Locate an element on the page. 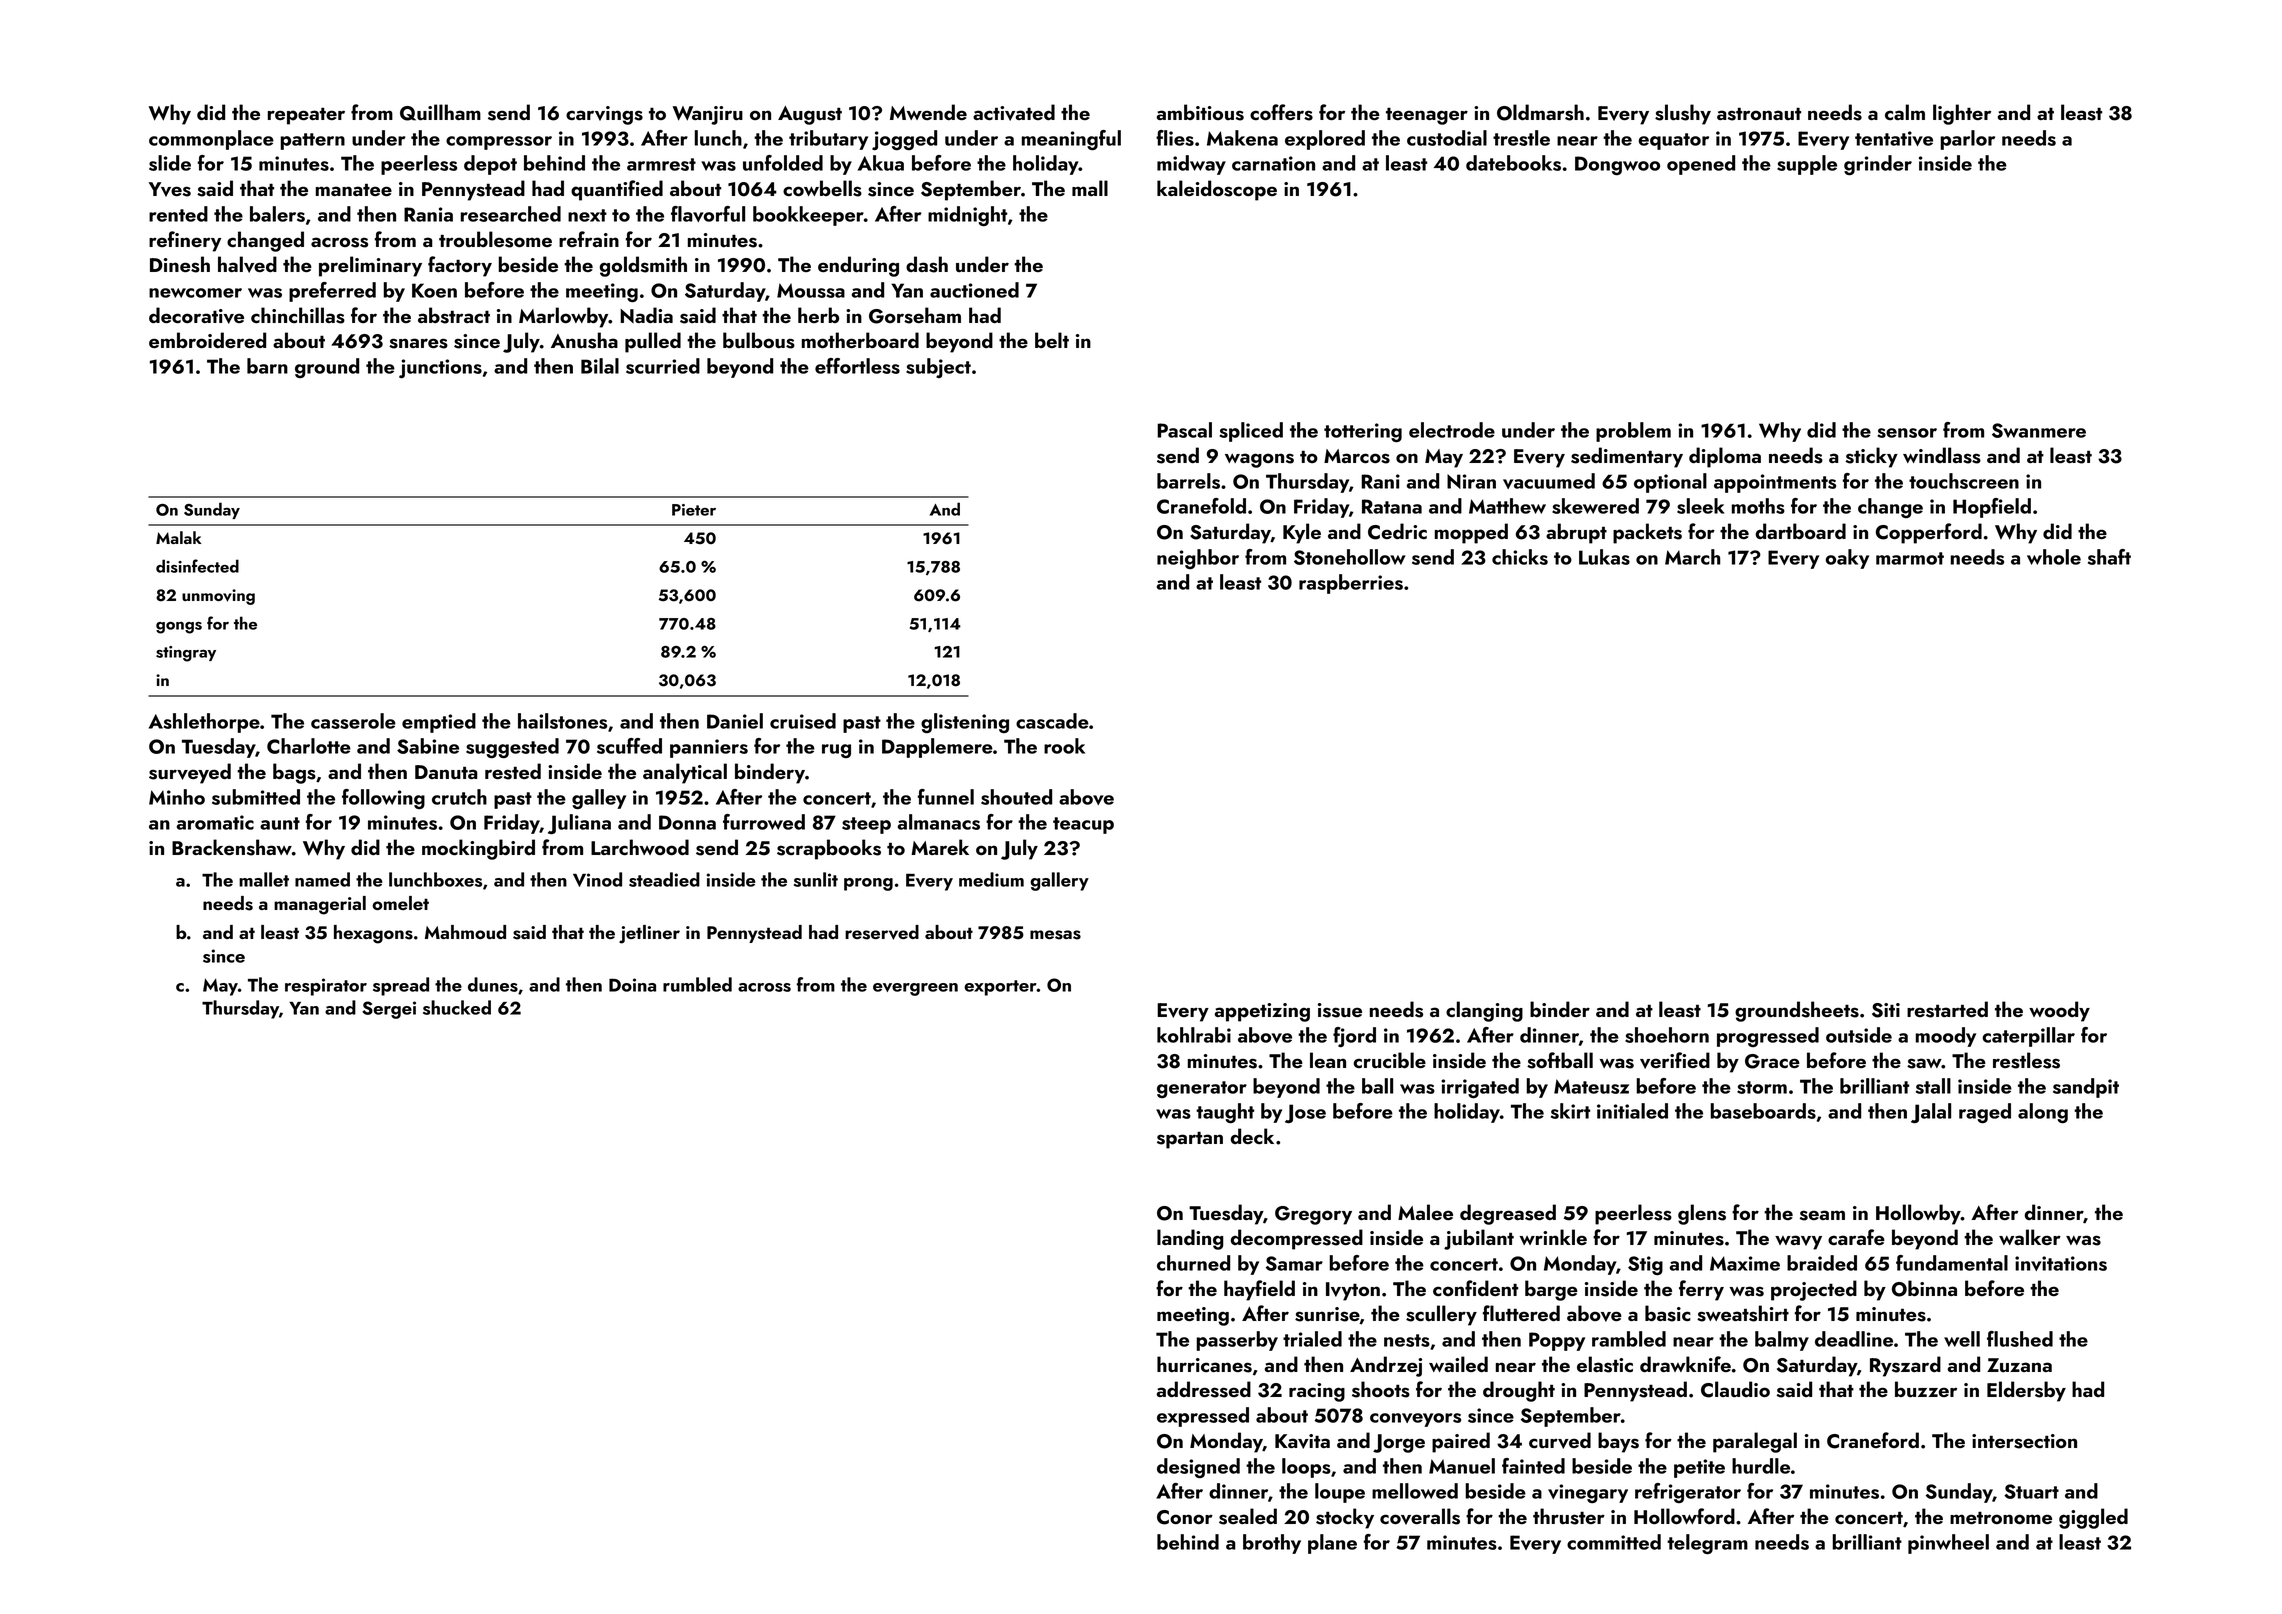 The image size is (2282, 1614). committed is located at coordinates (1614, 1542).
